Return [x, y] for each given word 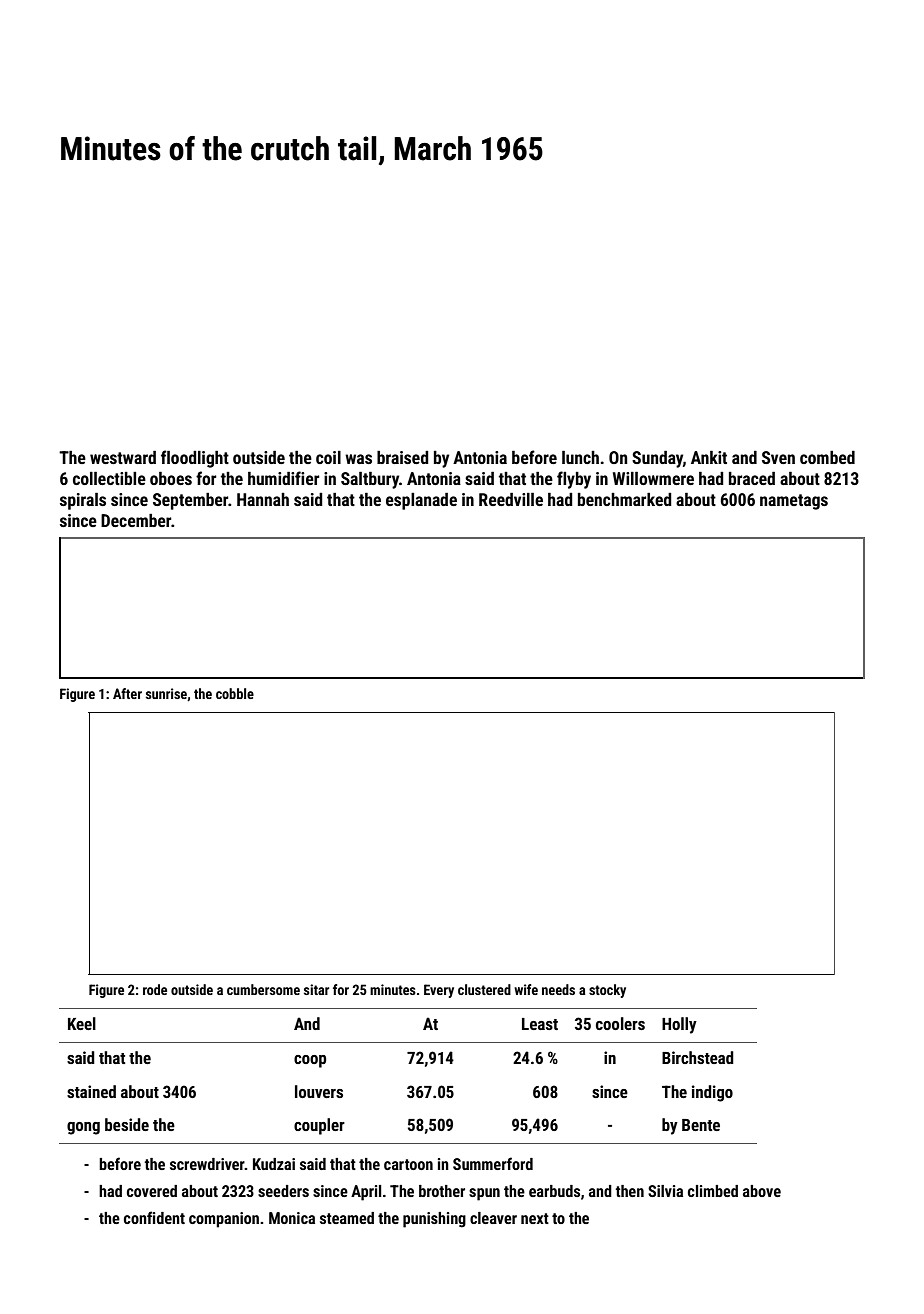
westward [123, 457]
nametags [794, 502]
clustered [484, 989]
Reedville [511, 499]
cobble [235, 693]
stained [91, 1091]
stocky [607, 991]
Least [540, 1024]
